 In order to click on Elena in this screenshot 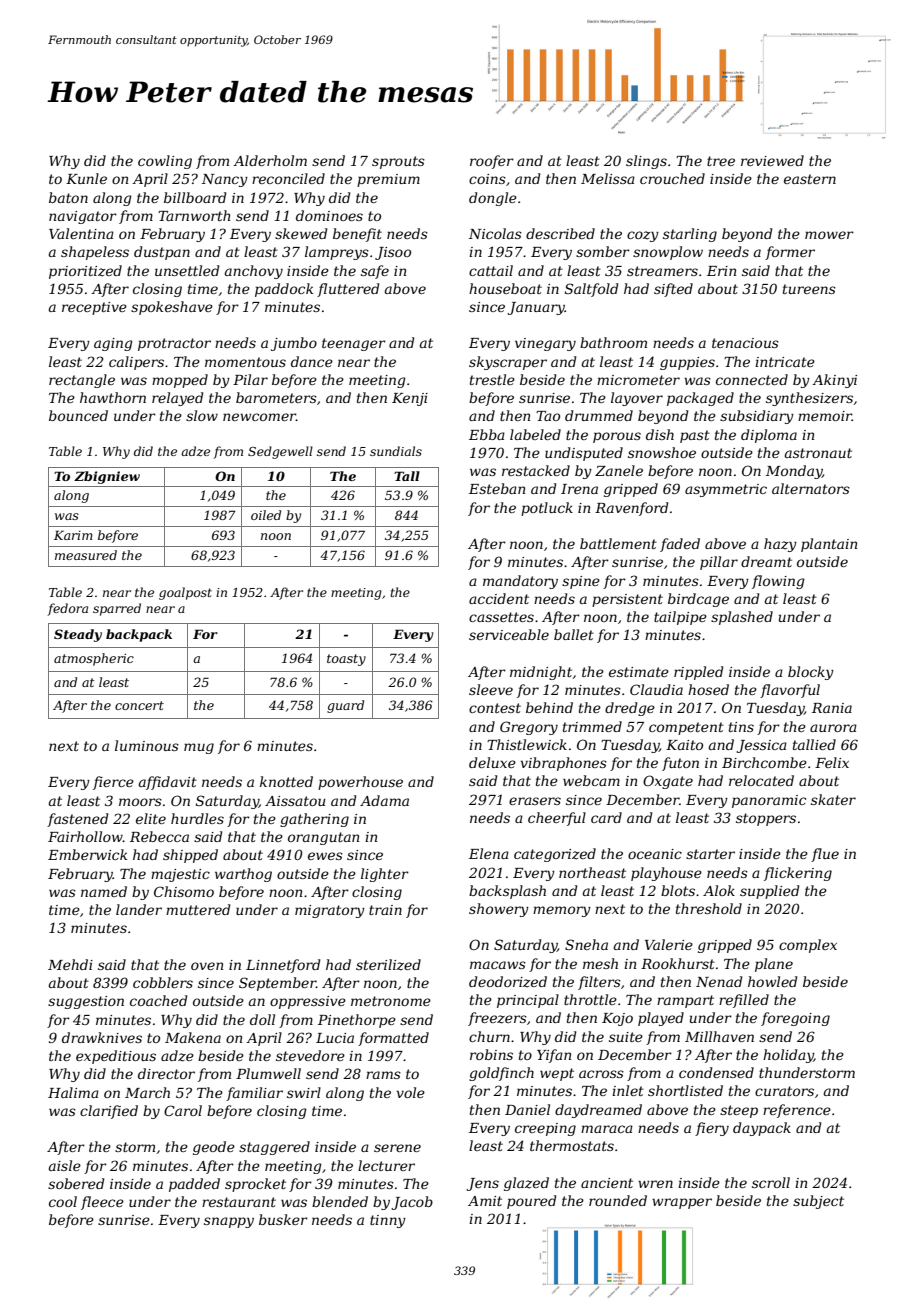, I will do `click(489, 853)`.
